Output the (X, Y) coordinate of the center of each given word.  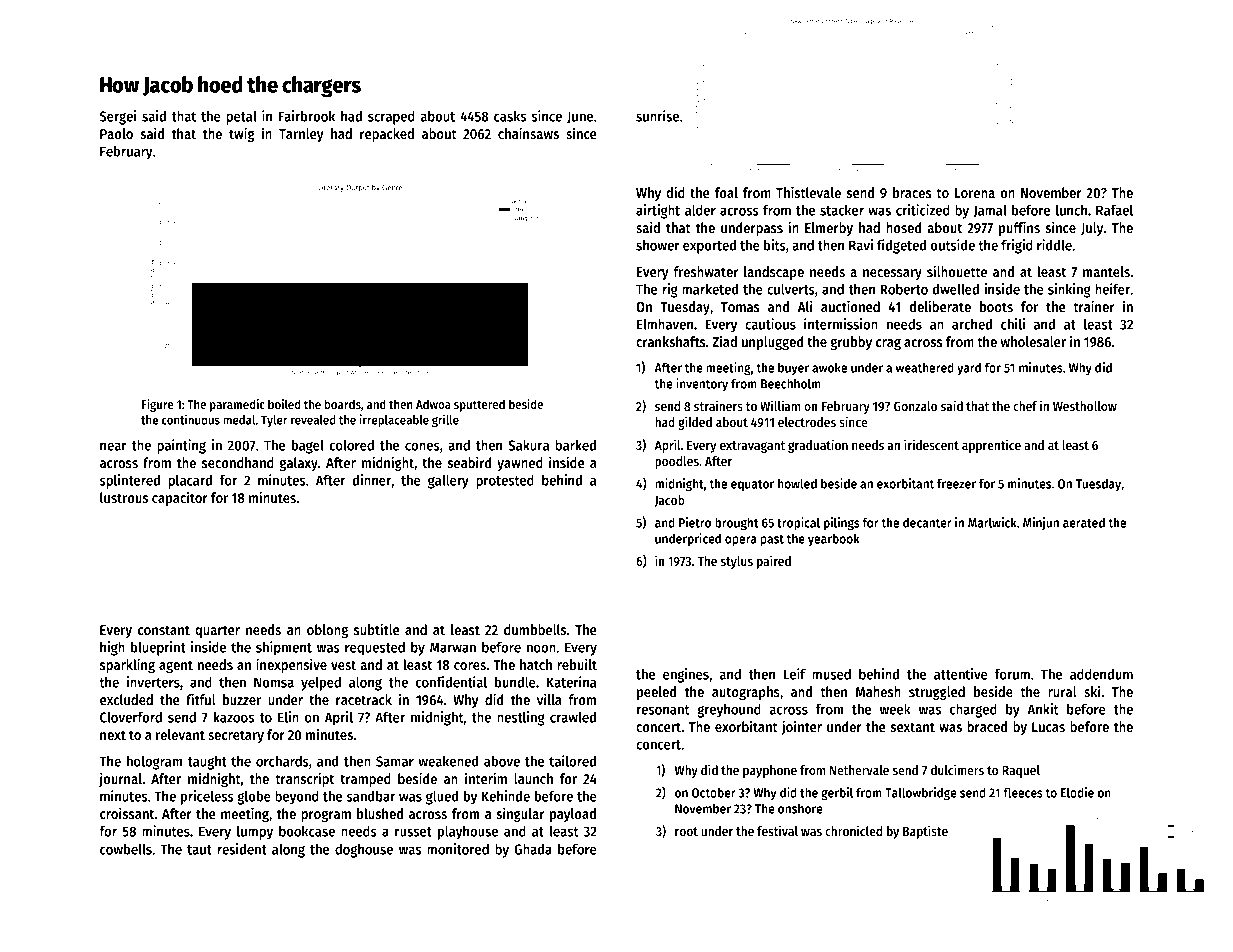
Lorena (975, 193)
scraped (391, 118)
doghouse (364, 850)
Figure (158, 405)
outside (953, 245)
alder (700, 210)
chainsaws (528, 133)
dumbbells (535, 629)
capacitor (180, 498)
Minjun (1041, 523)
